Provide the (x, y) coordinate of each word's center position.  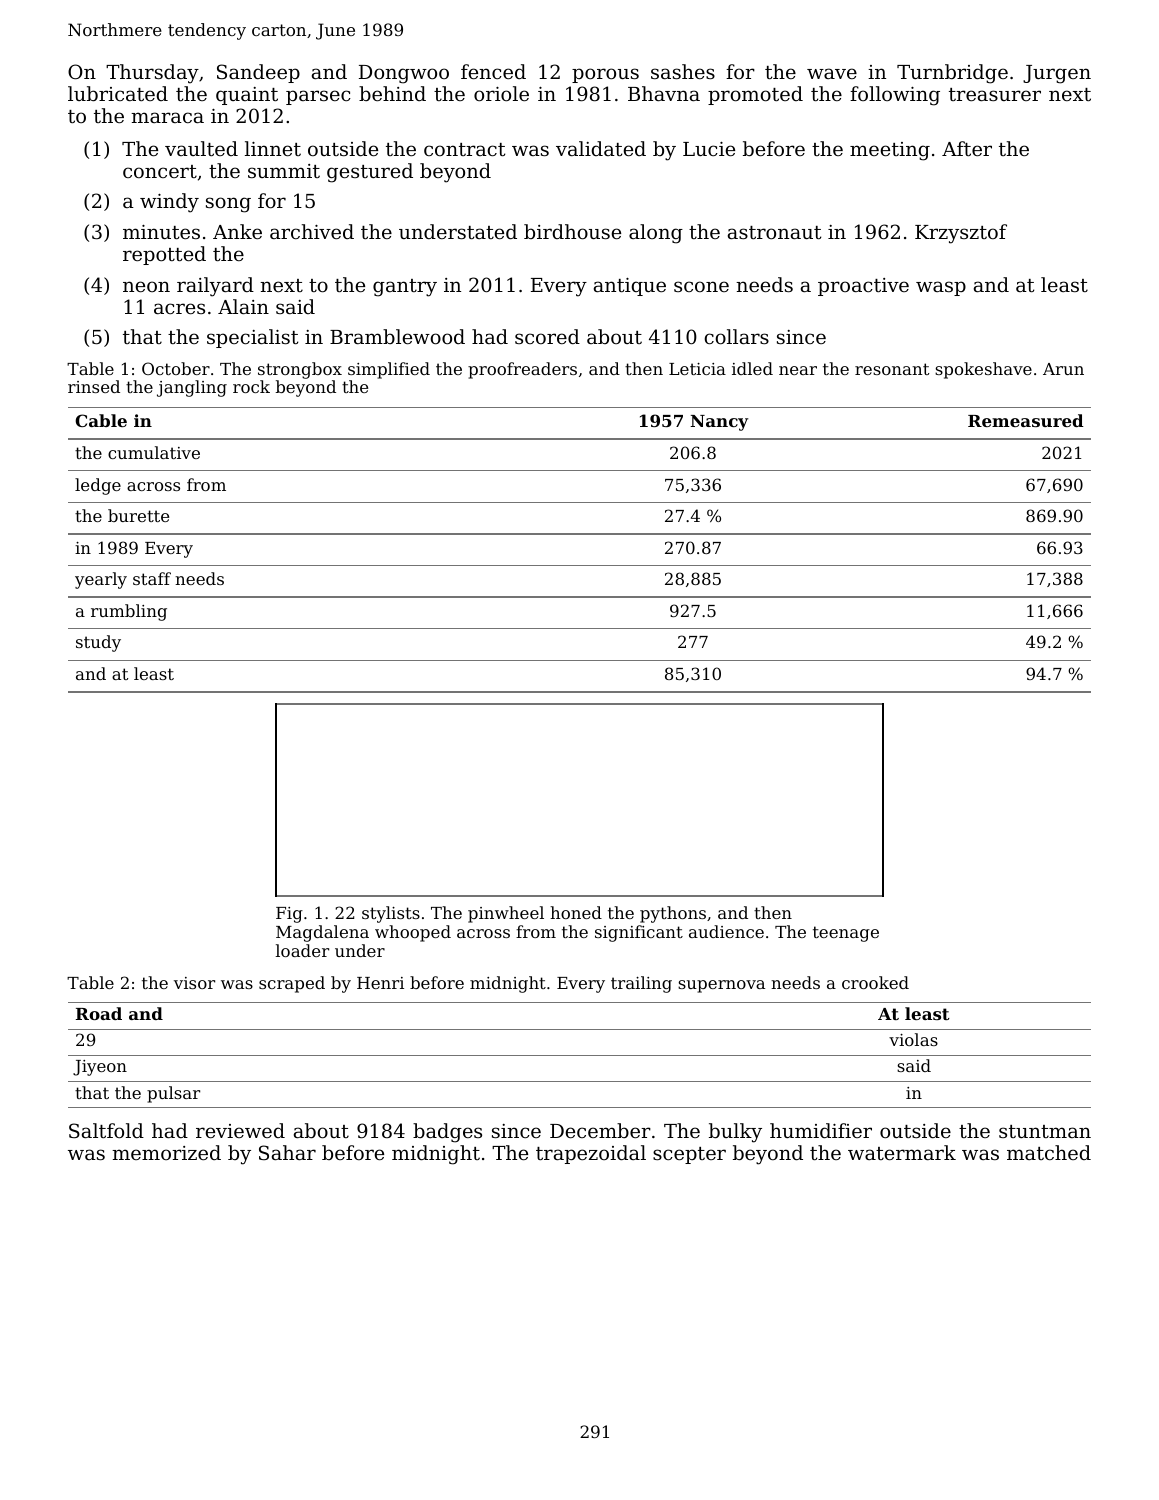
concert (160, 171)
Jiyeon (100, 1068)
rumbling (129, 612)
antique (630, 287)
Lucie (709, 149)
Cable (101, 420)
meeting (890, 151)
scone (701, 286)
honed (576, 912)
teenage (846, 934)
